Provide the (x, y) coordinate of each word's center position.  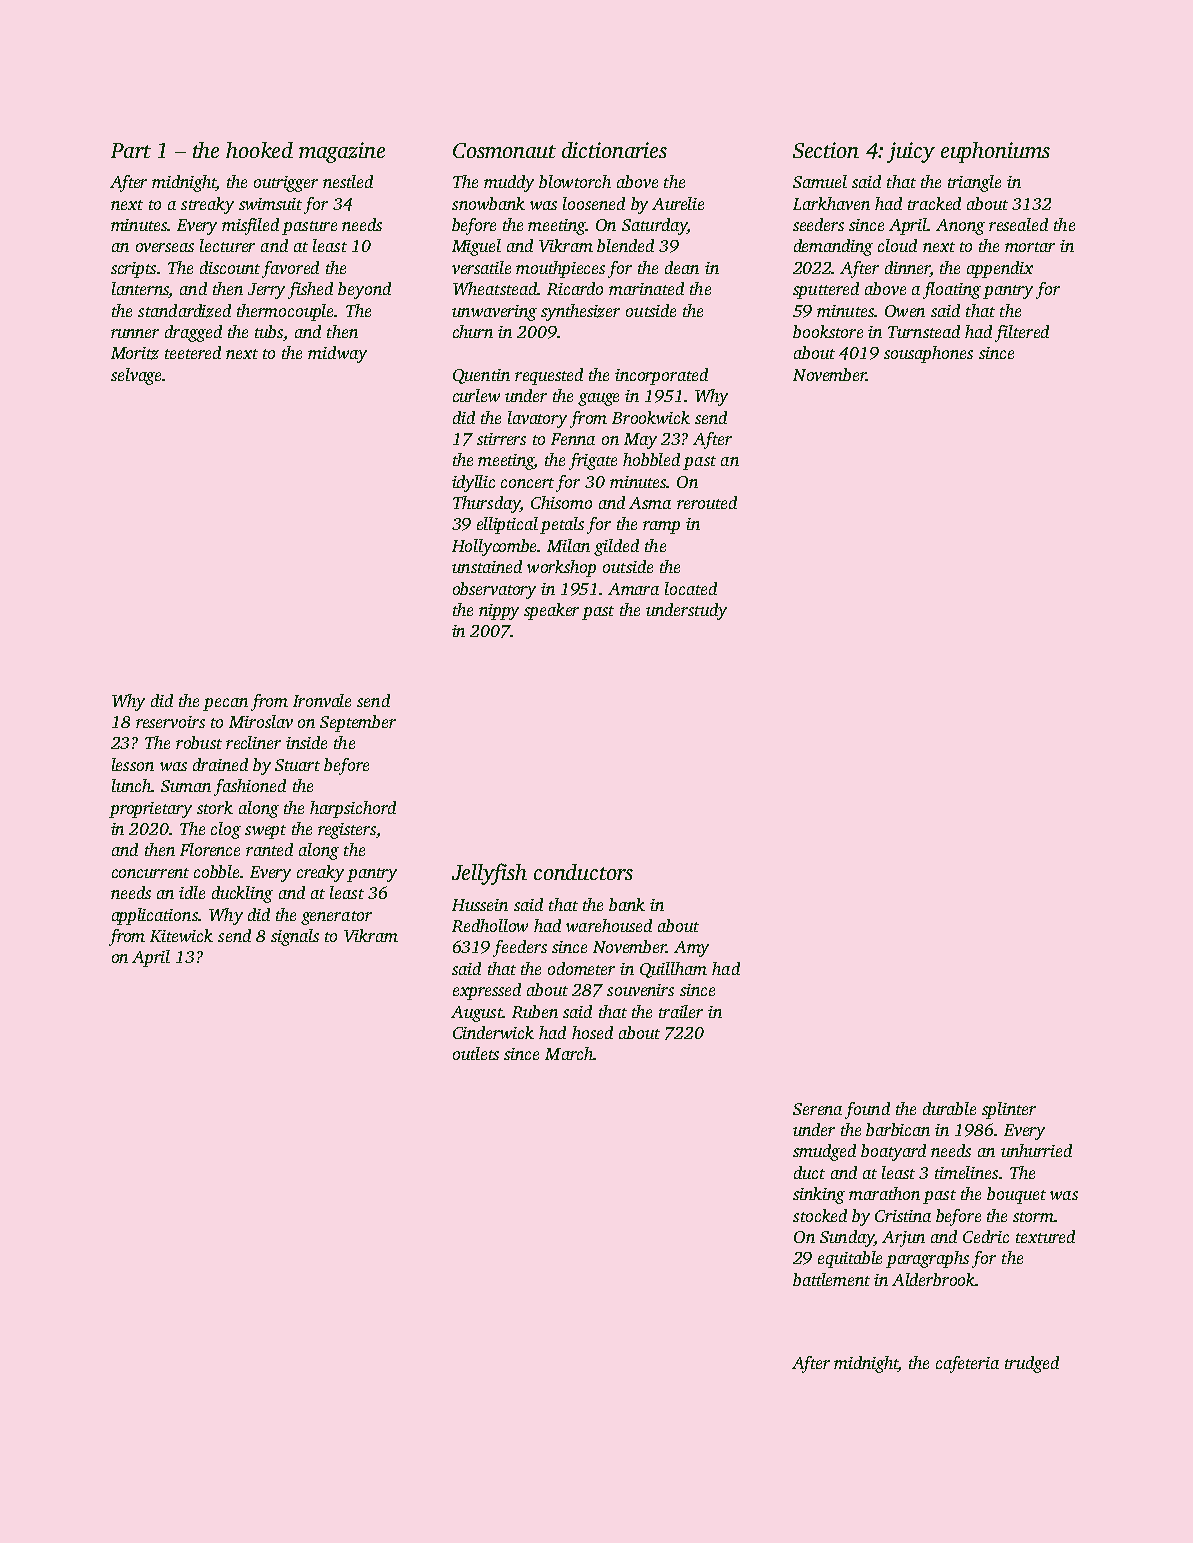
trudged (1032, 1364)
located (691, 588)
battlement (831, 1279)
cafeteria (967, 1364)
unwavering (494, 313)
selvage (136, 376)
